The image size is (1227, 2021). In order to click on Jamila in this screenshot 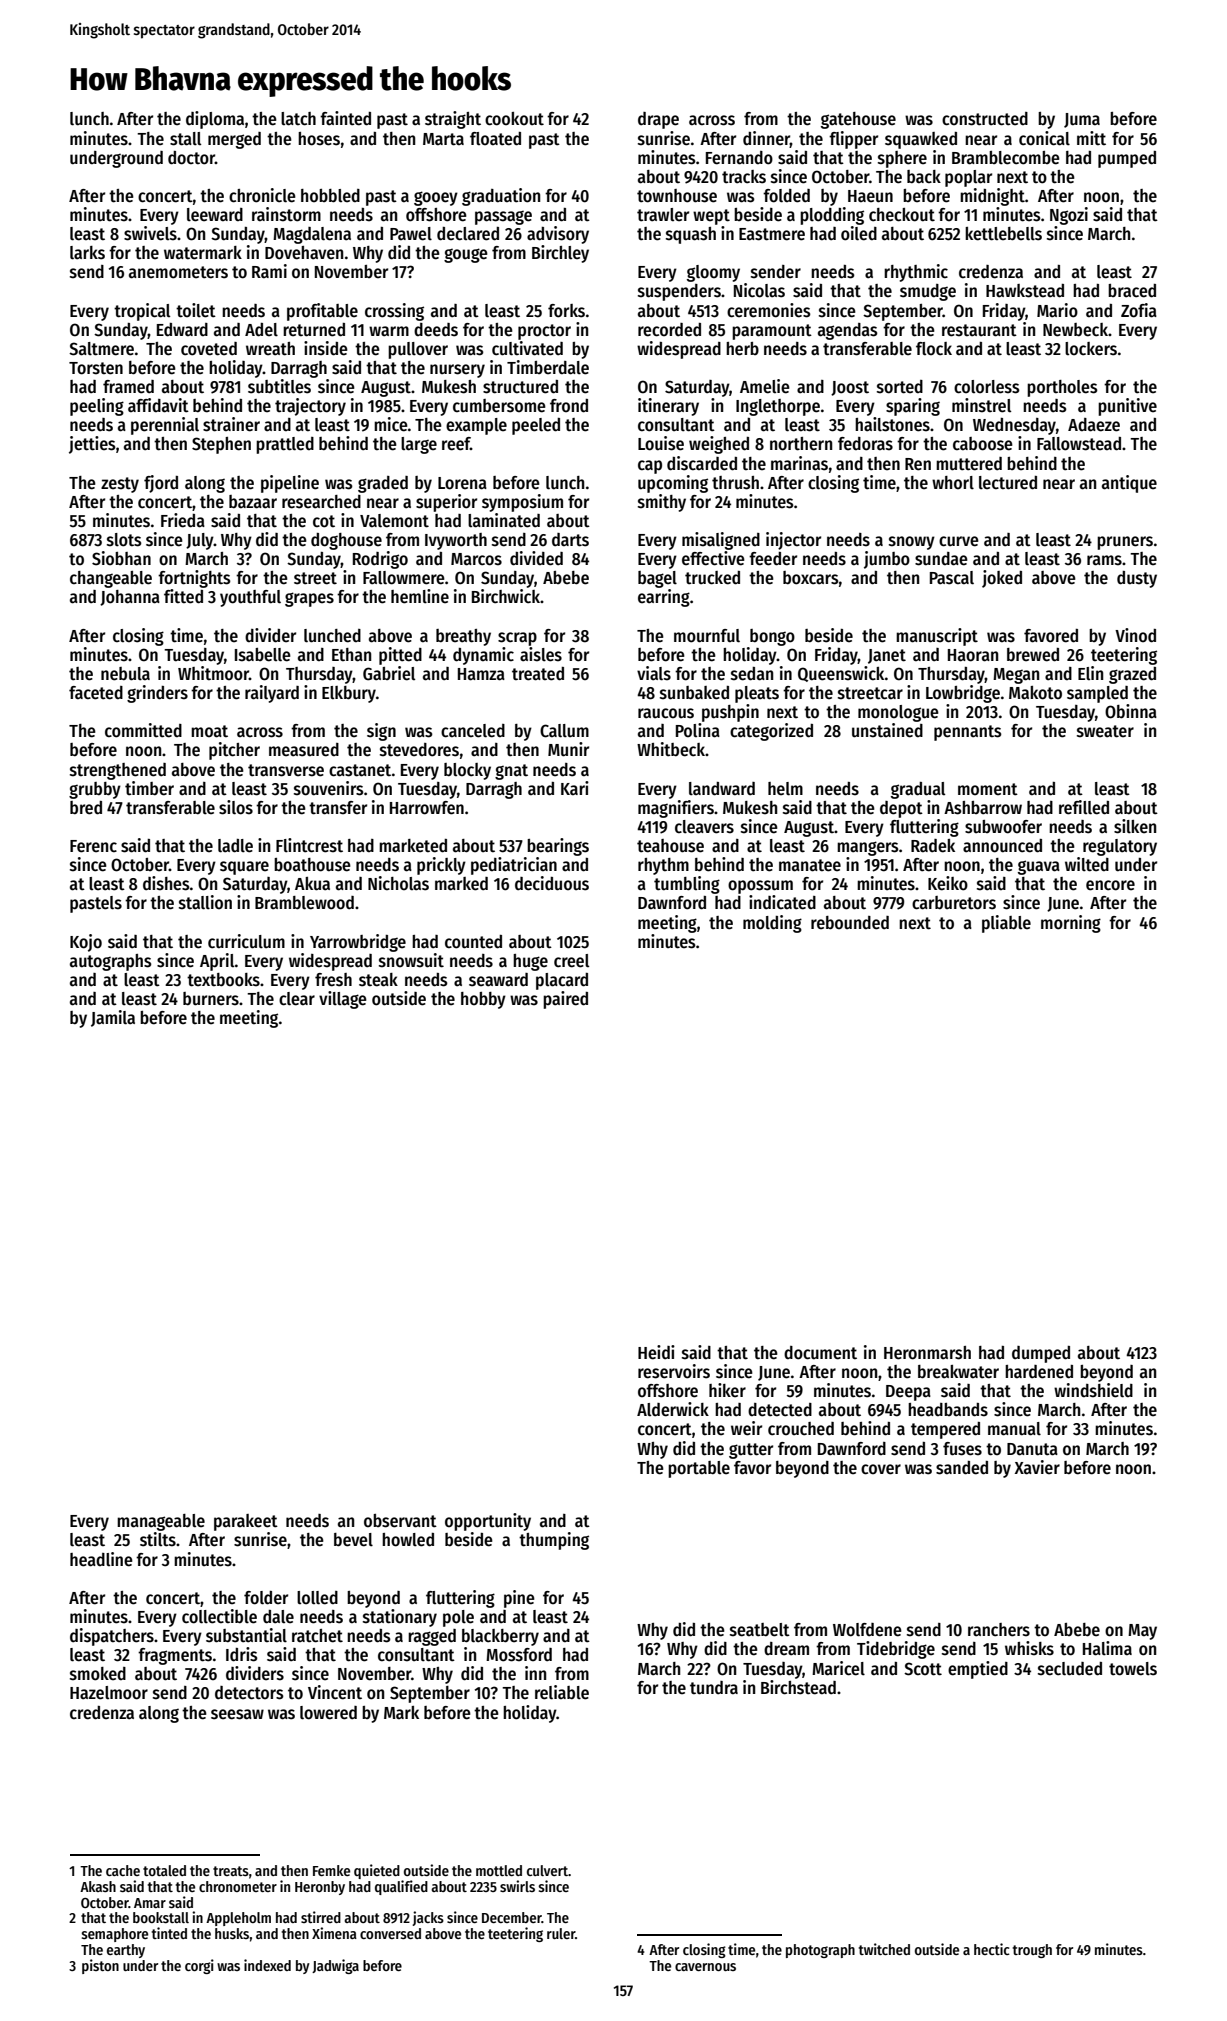, I will do `click(113, 1018)`.
